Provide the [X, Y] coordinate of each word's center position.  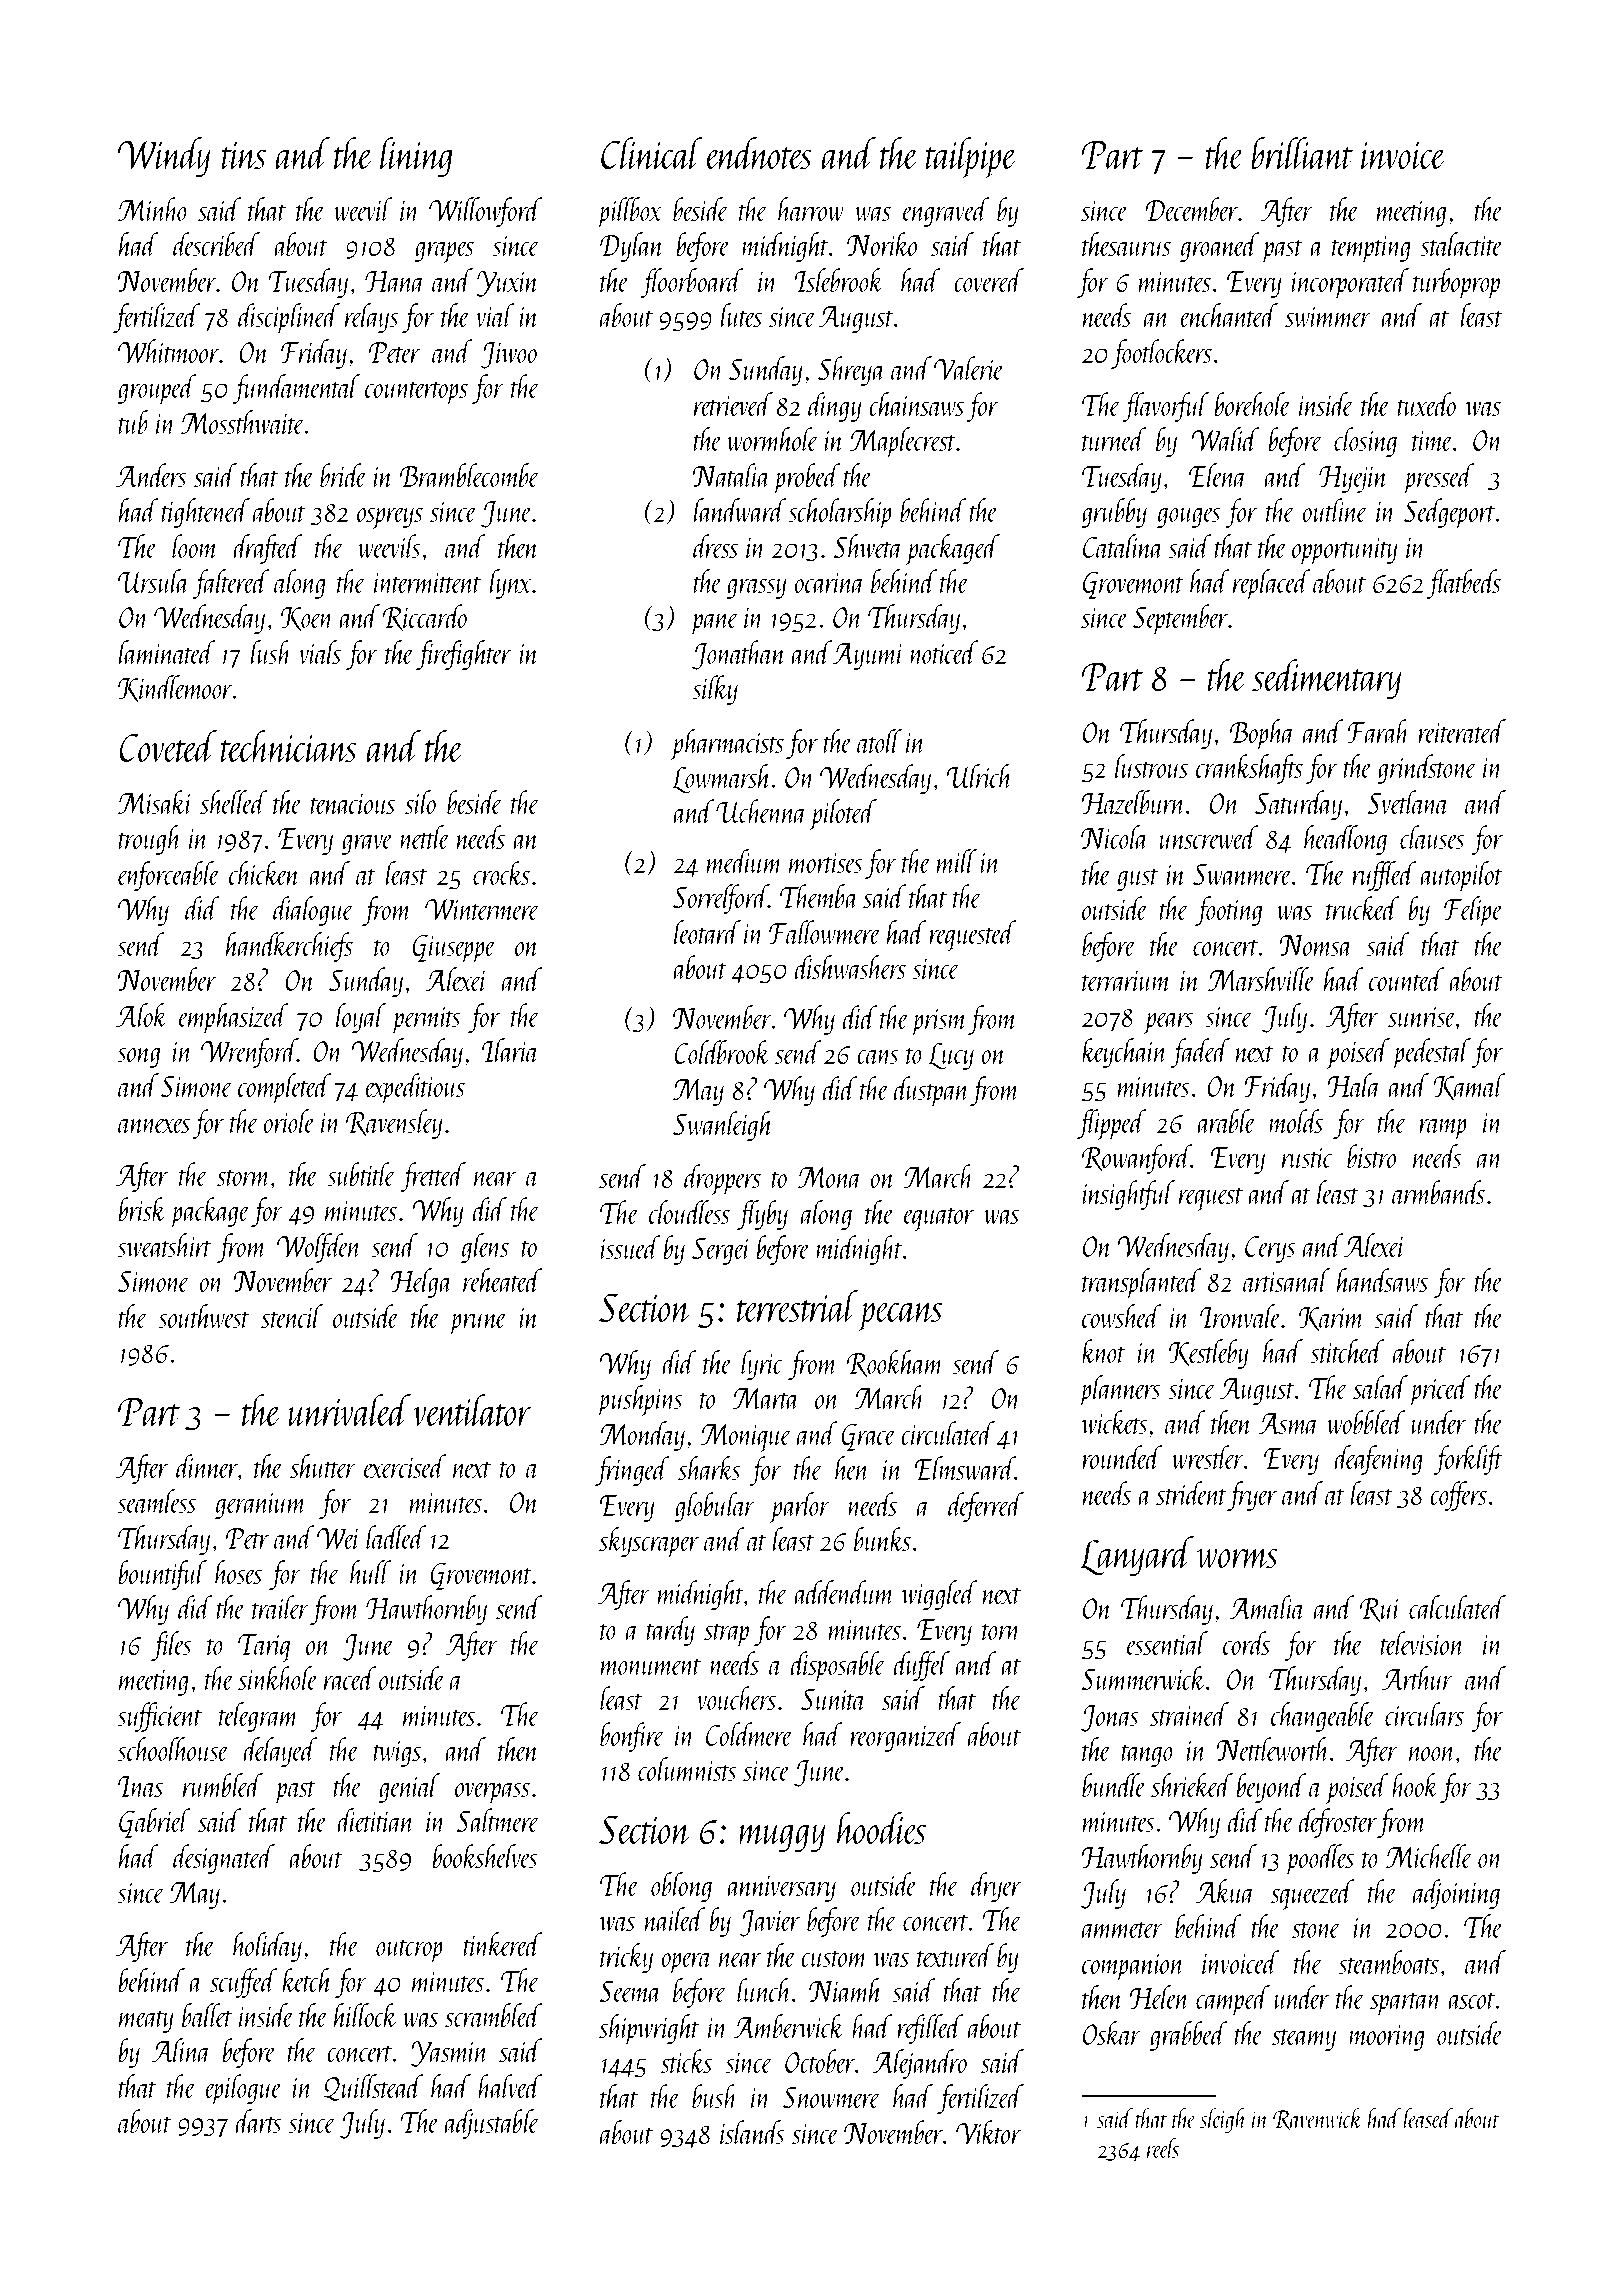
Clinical [652, 153]
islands [752, 2132]
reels [1163, 2148]
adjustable [492, 2124]
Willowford [485, 212]
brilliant [1302, 153]
